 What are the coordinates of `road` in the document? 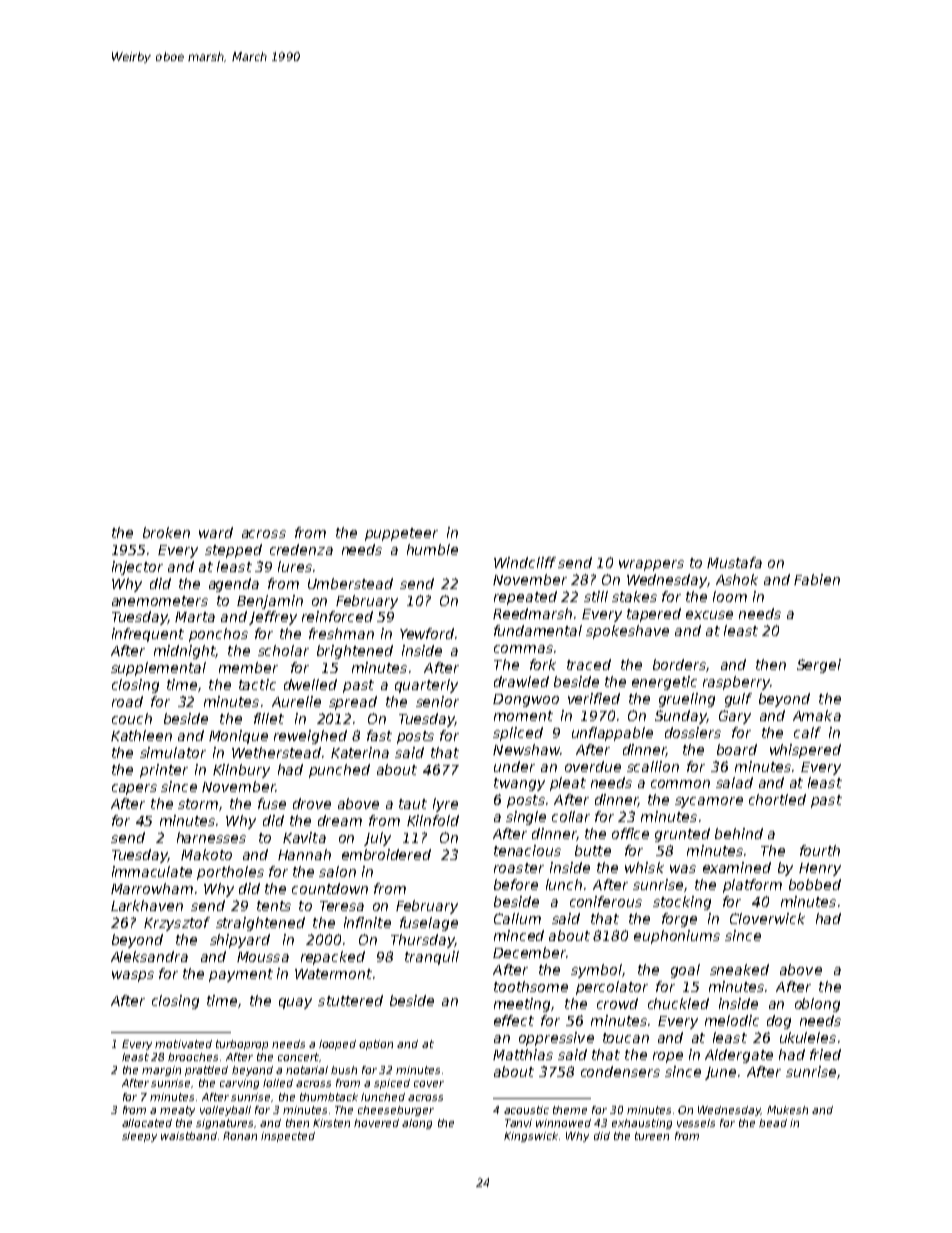 It's located at (127, 701).
